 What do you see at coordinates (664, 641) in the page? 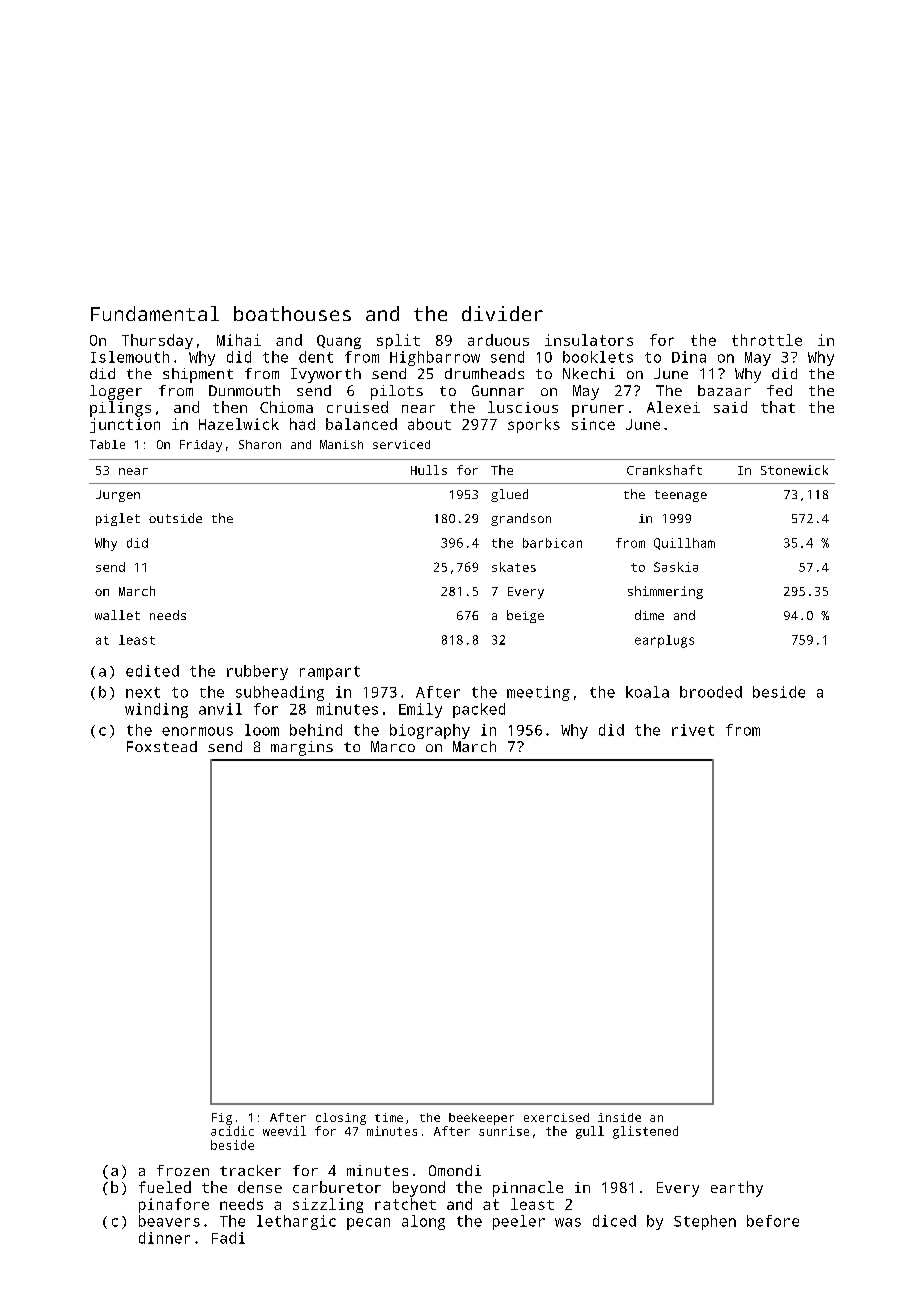
I see `earplugs` at bounding box center [664, 641].
